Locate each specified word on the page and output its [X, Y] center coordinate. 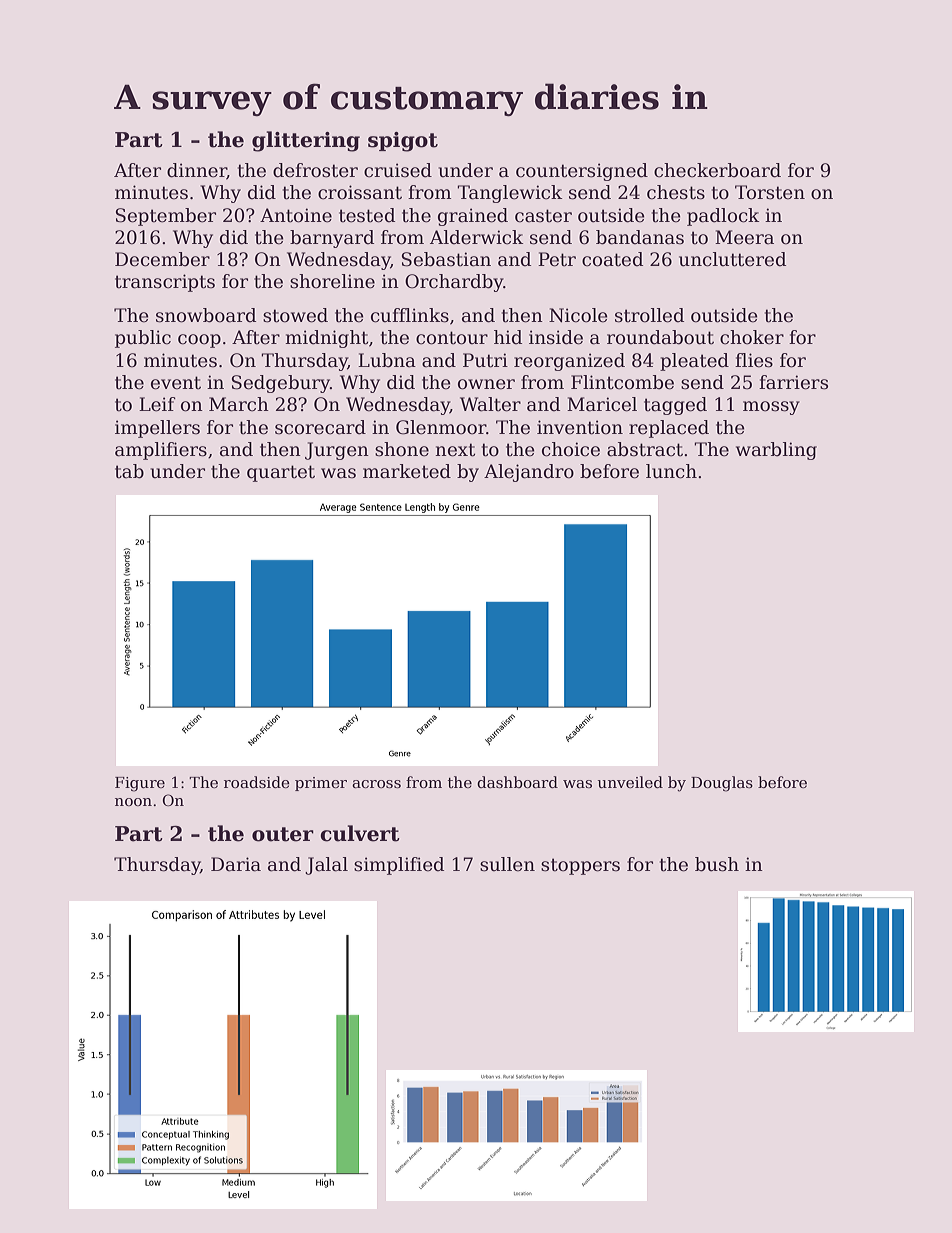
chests [676, 192]
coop [199, 341]
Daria [236, 864]
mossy [771, 408]
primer [321, 784]
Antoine [296, 215]
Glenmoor [441, 427]
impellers [157, 429]
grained [473, 217]
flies [754, 360]
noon [133, 802]
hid [508, 337]
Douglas [722, 784]
